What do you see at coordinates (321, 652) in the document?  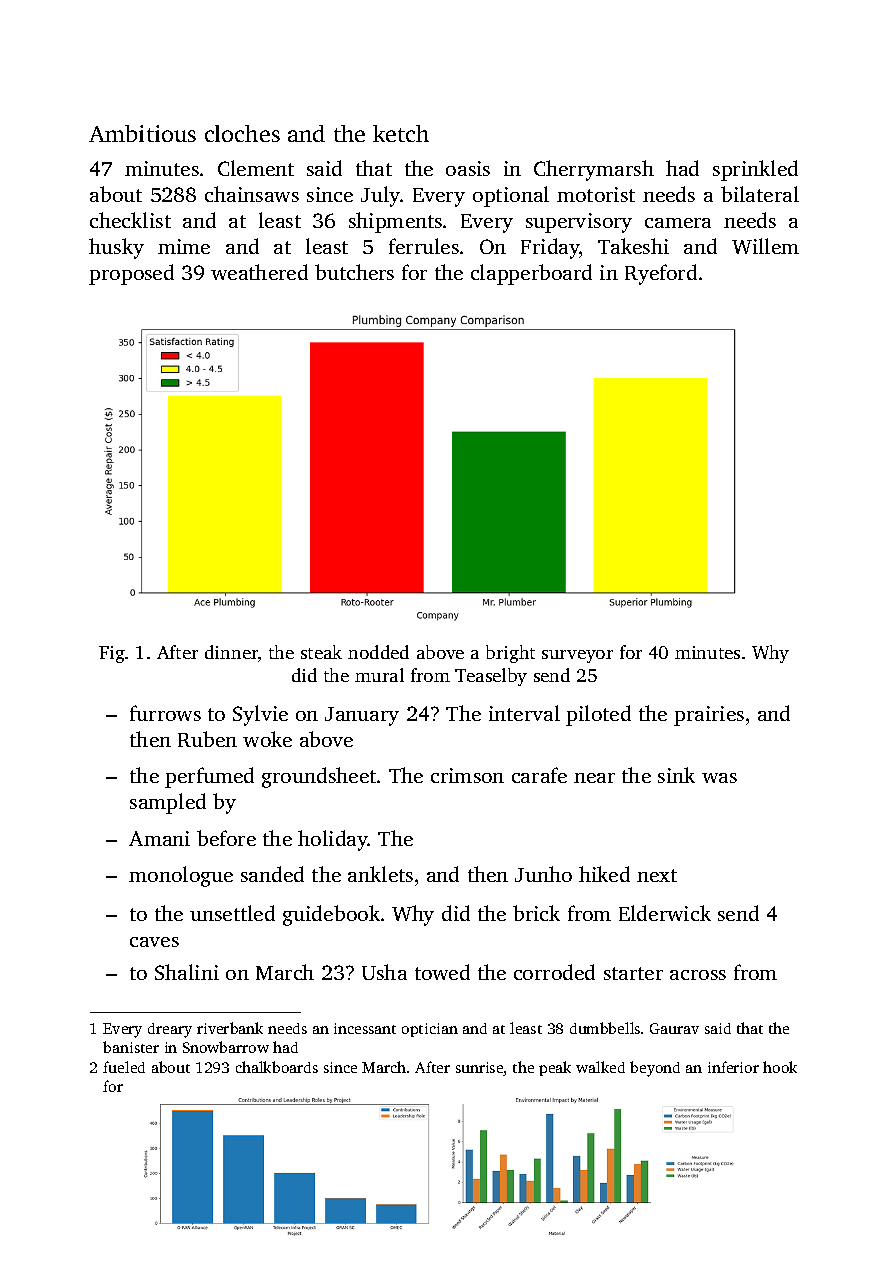 I see `steak` at bounding box center [321, 652].
